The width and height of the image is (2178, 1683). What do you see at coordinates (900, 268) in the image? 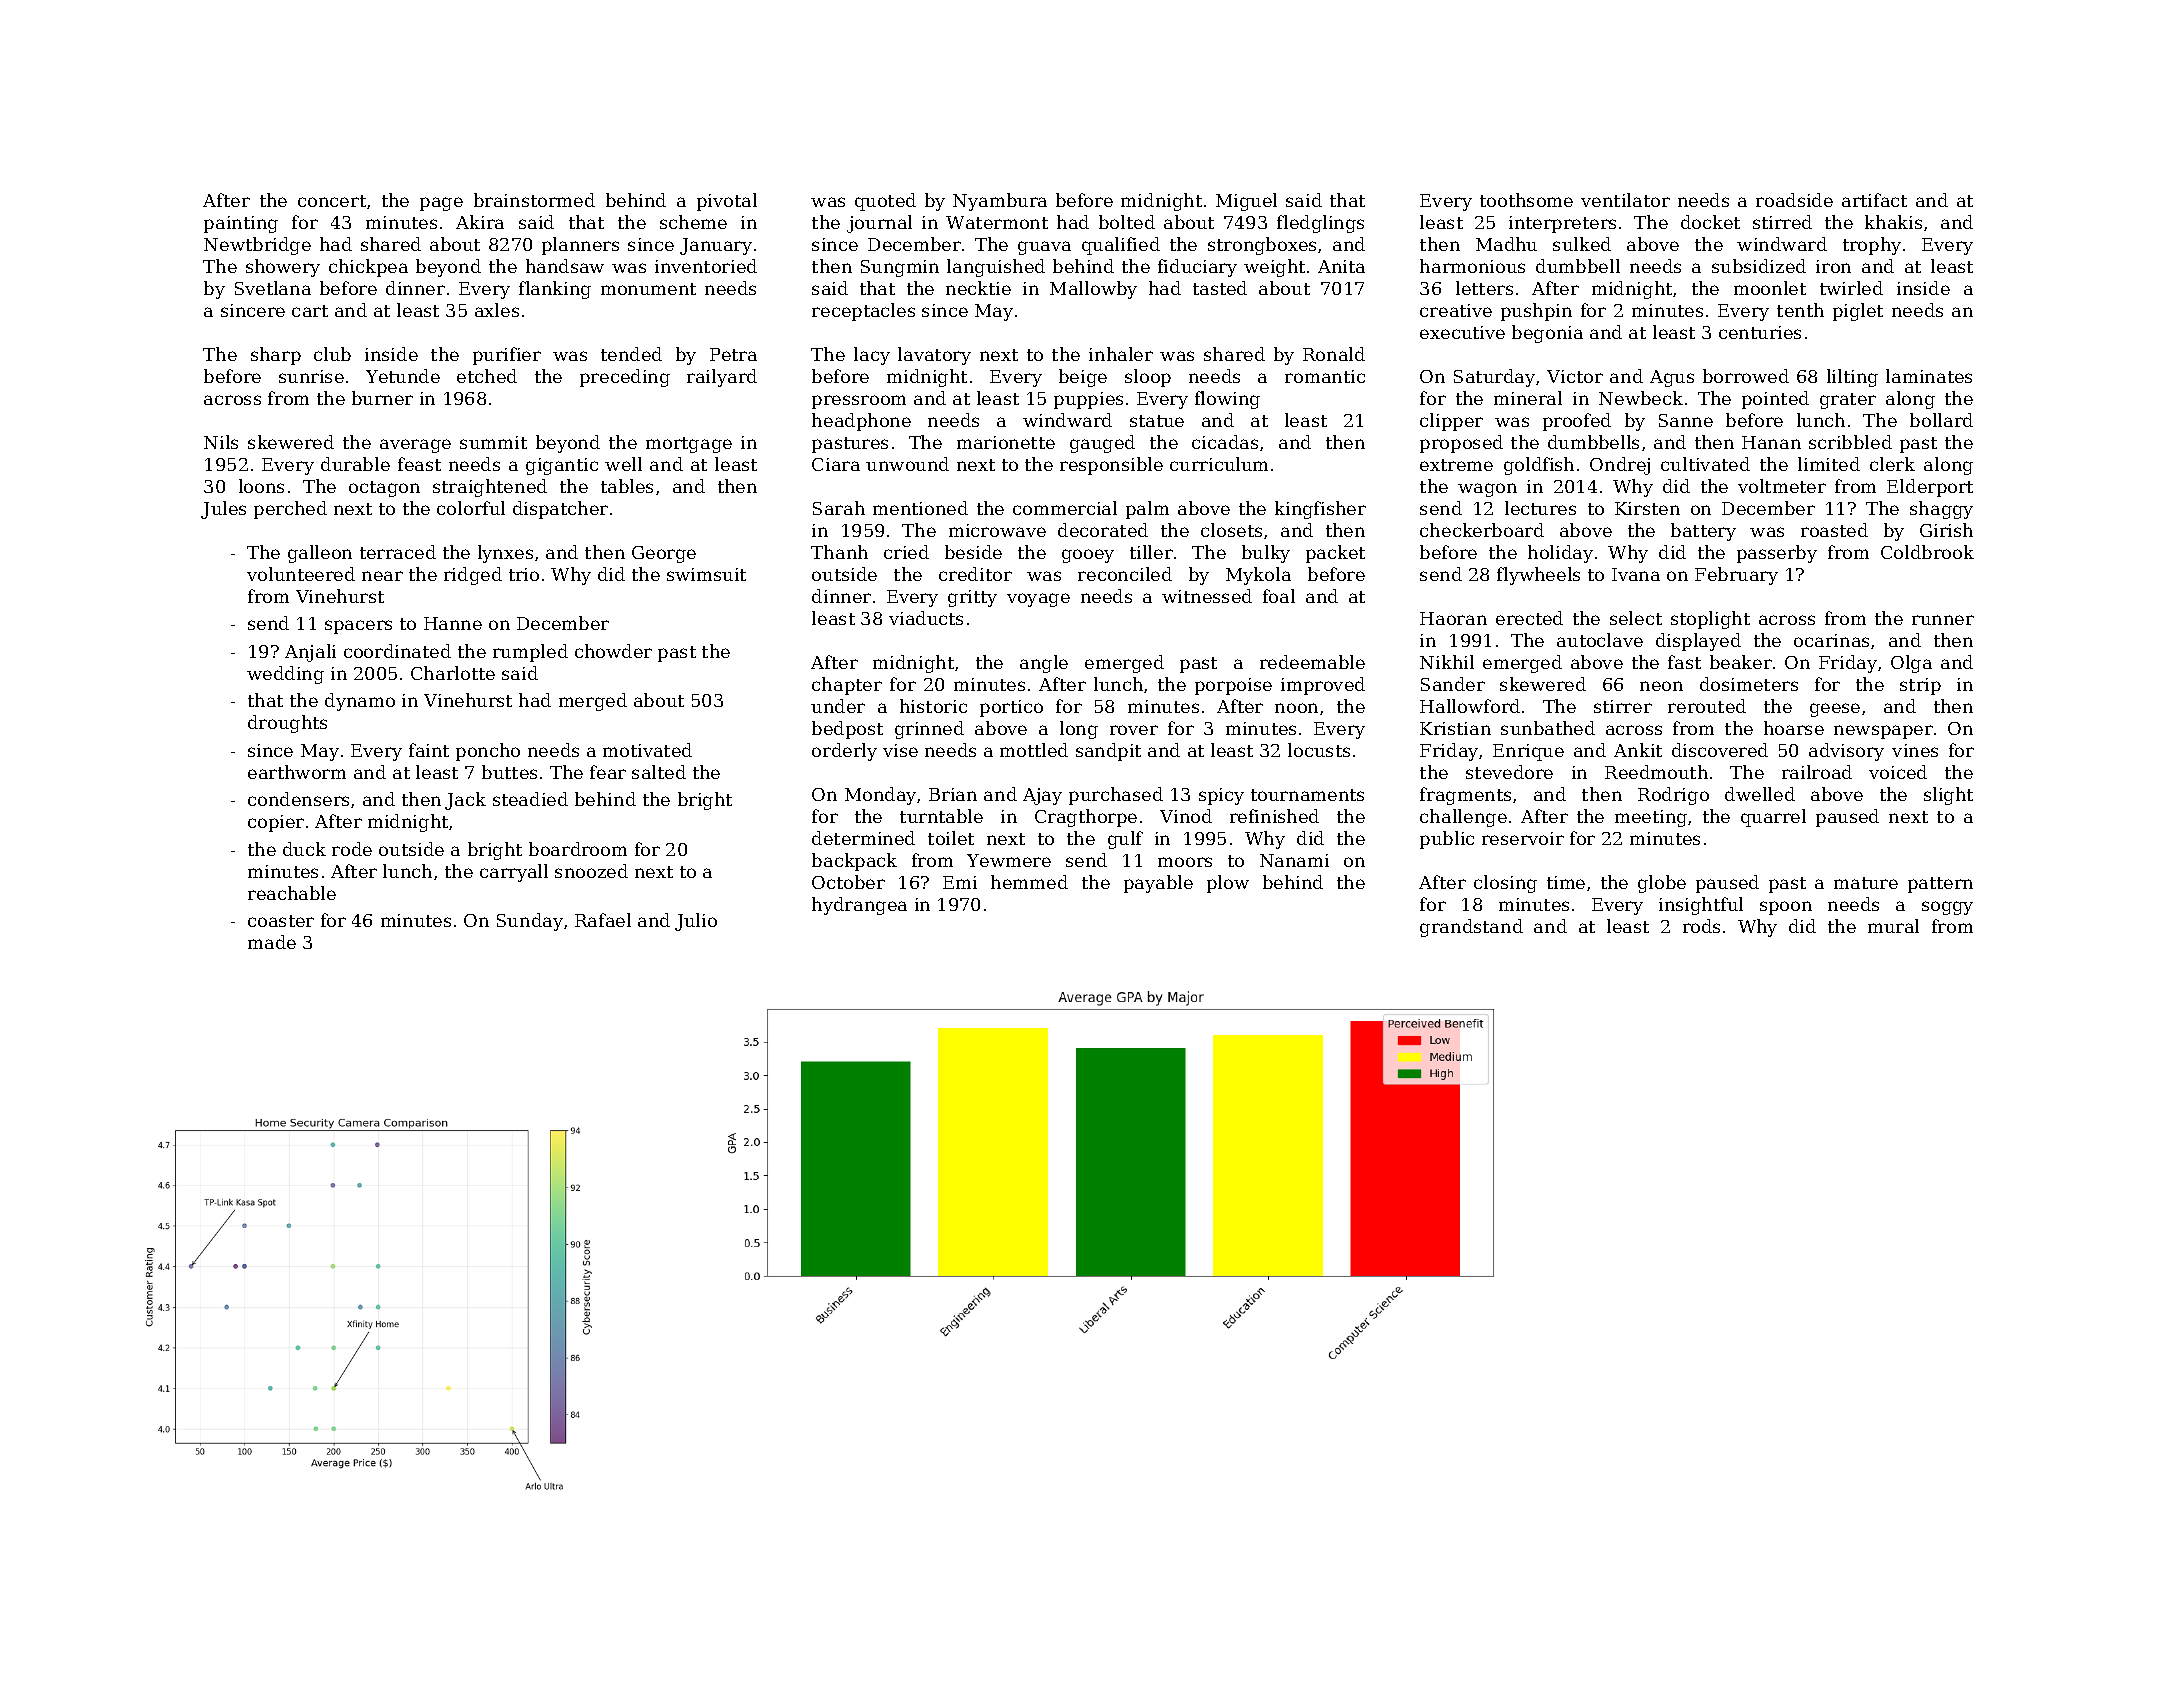
I see `Sungmin` at bounding box center [900, 268].
